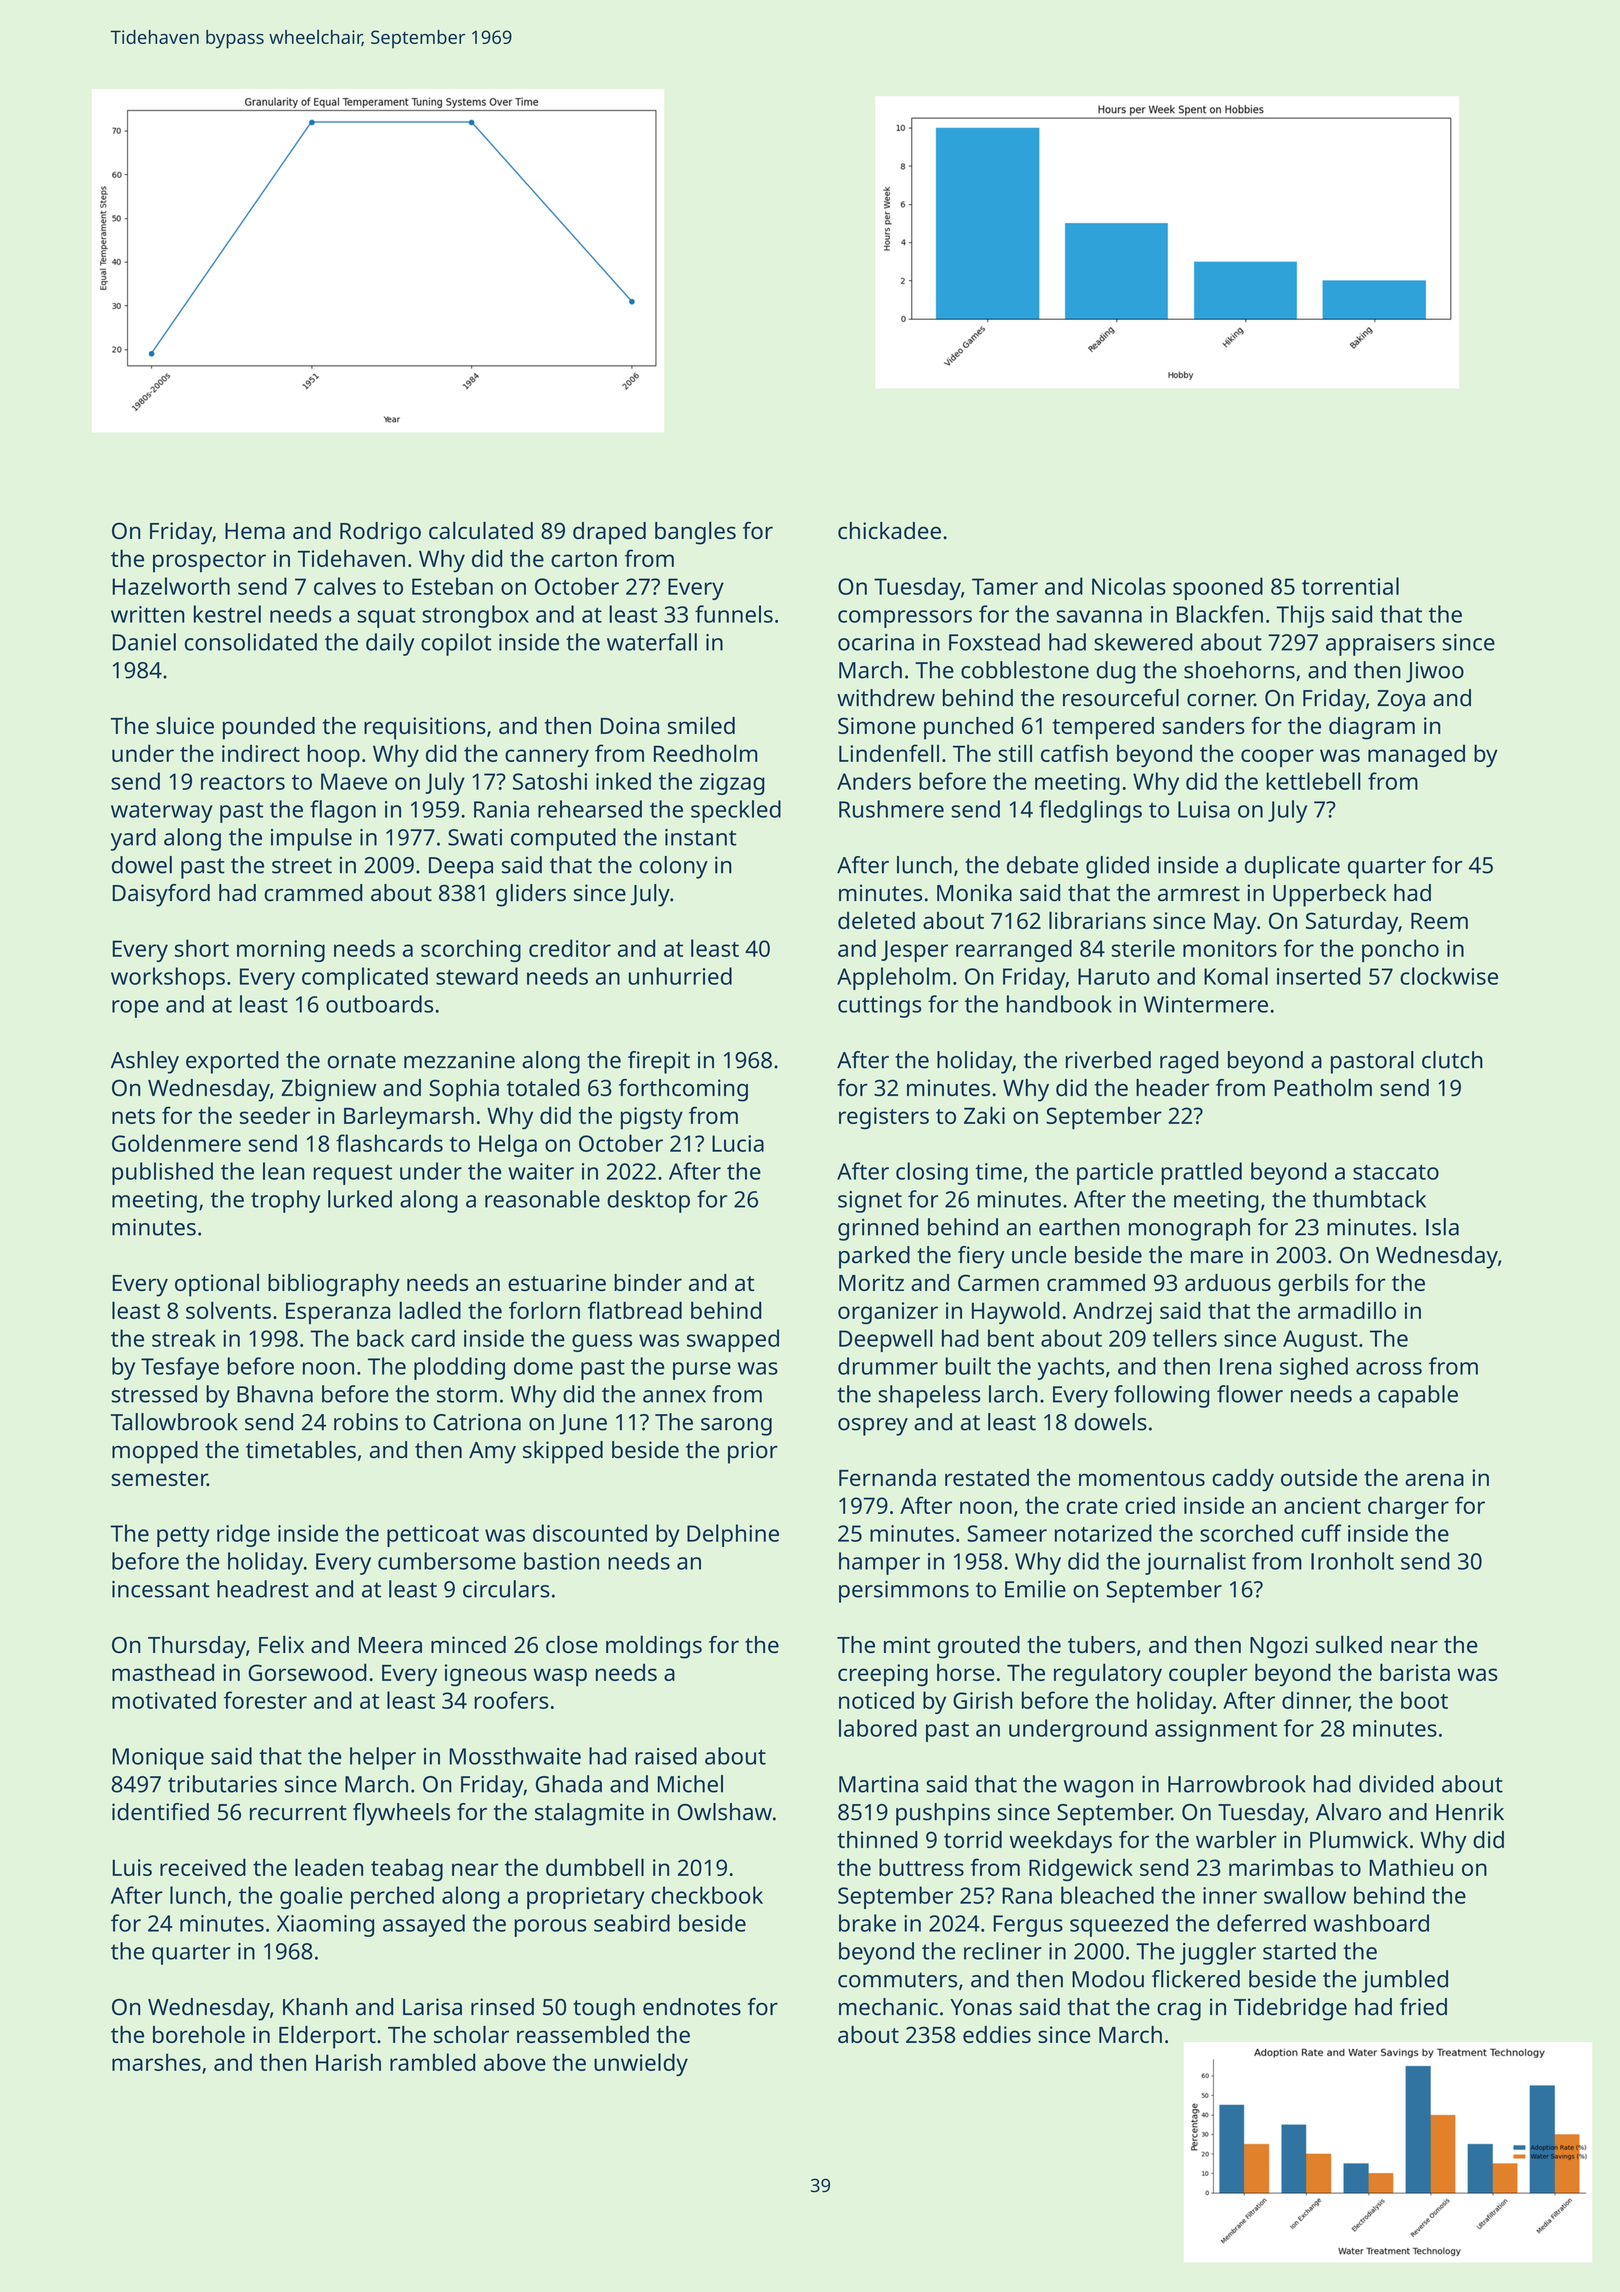 This page has height=2292, width=1620. Describe the element at coordinates (641, 2064) in the page. I see `unwieldy` at that location.
